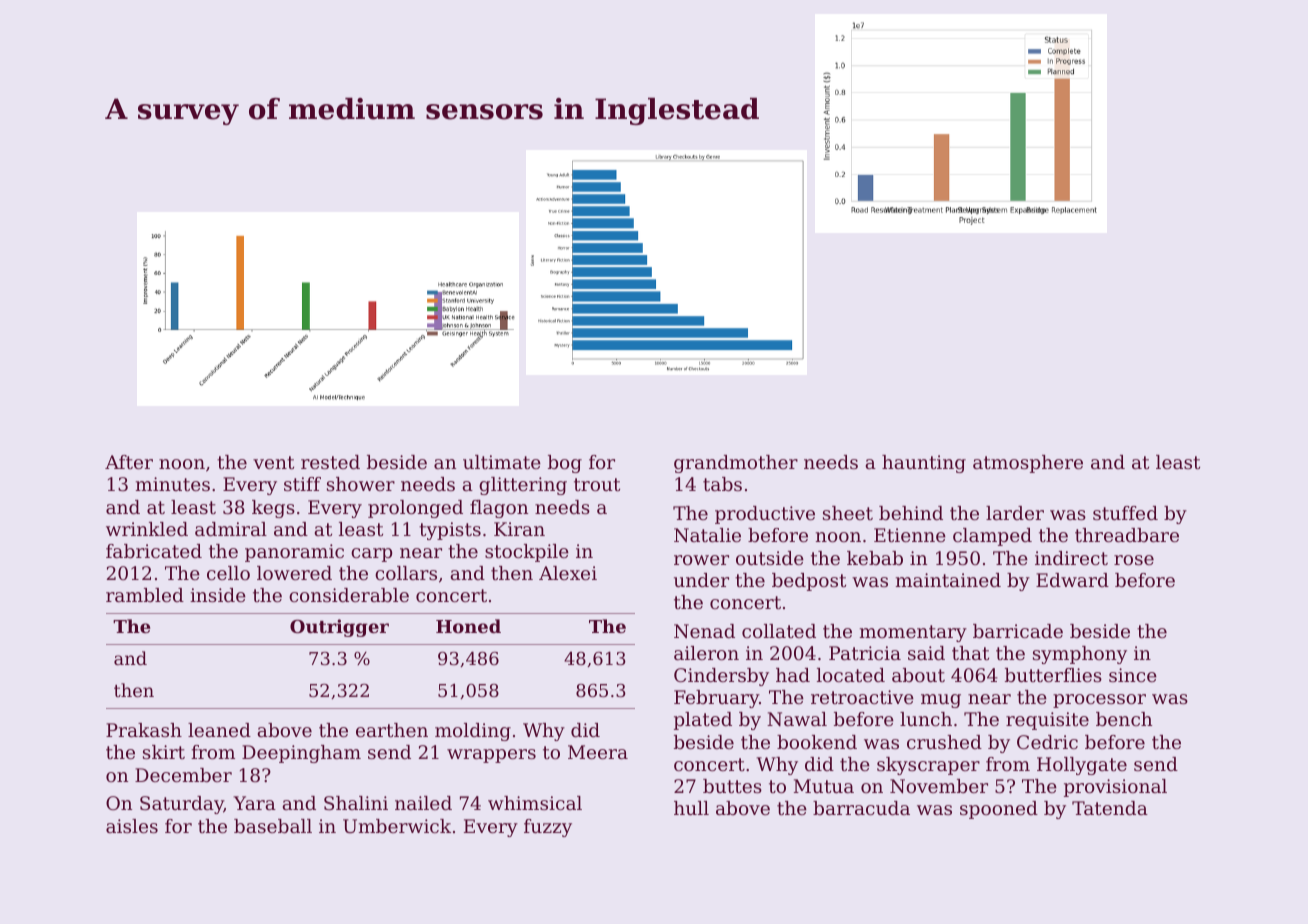 The image size is (1308, 924). Describe the element at coordinates (145, 595) in the document. I see `rambled` at that location.
